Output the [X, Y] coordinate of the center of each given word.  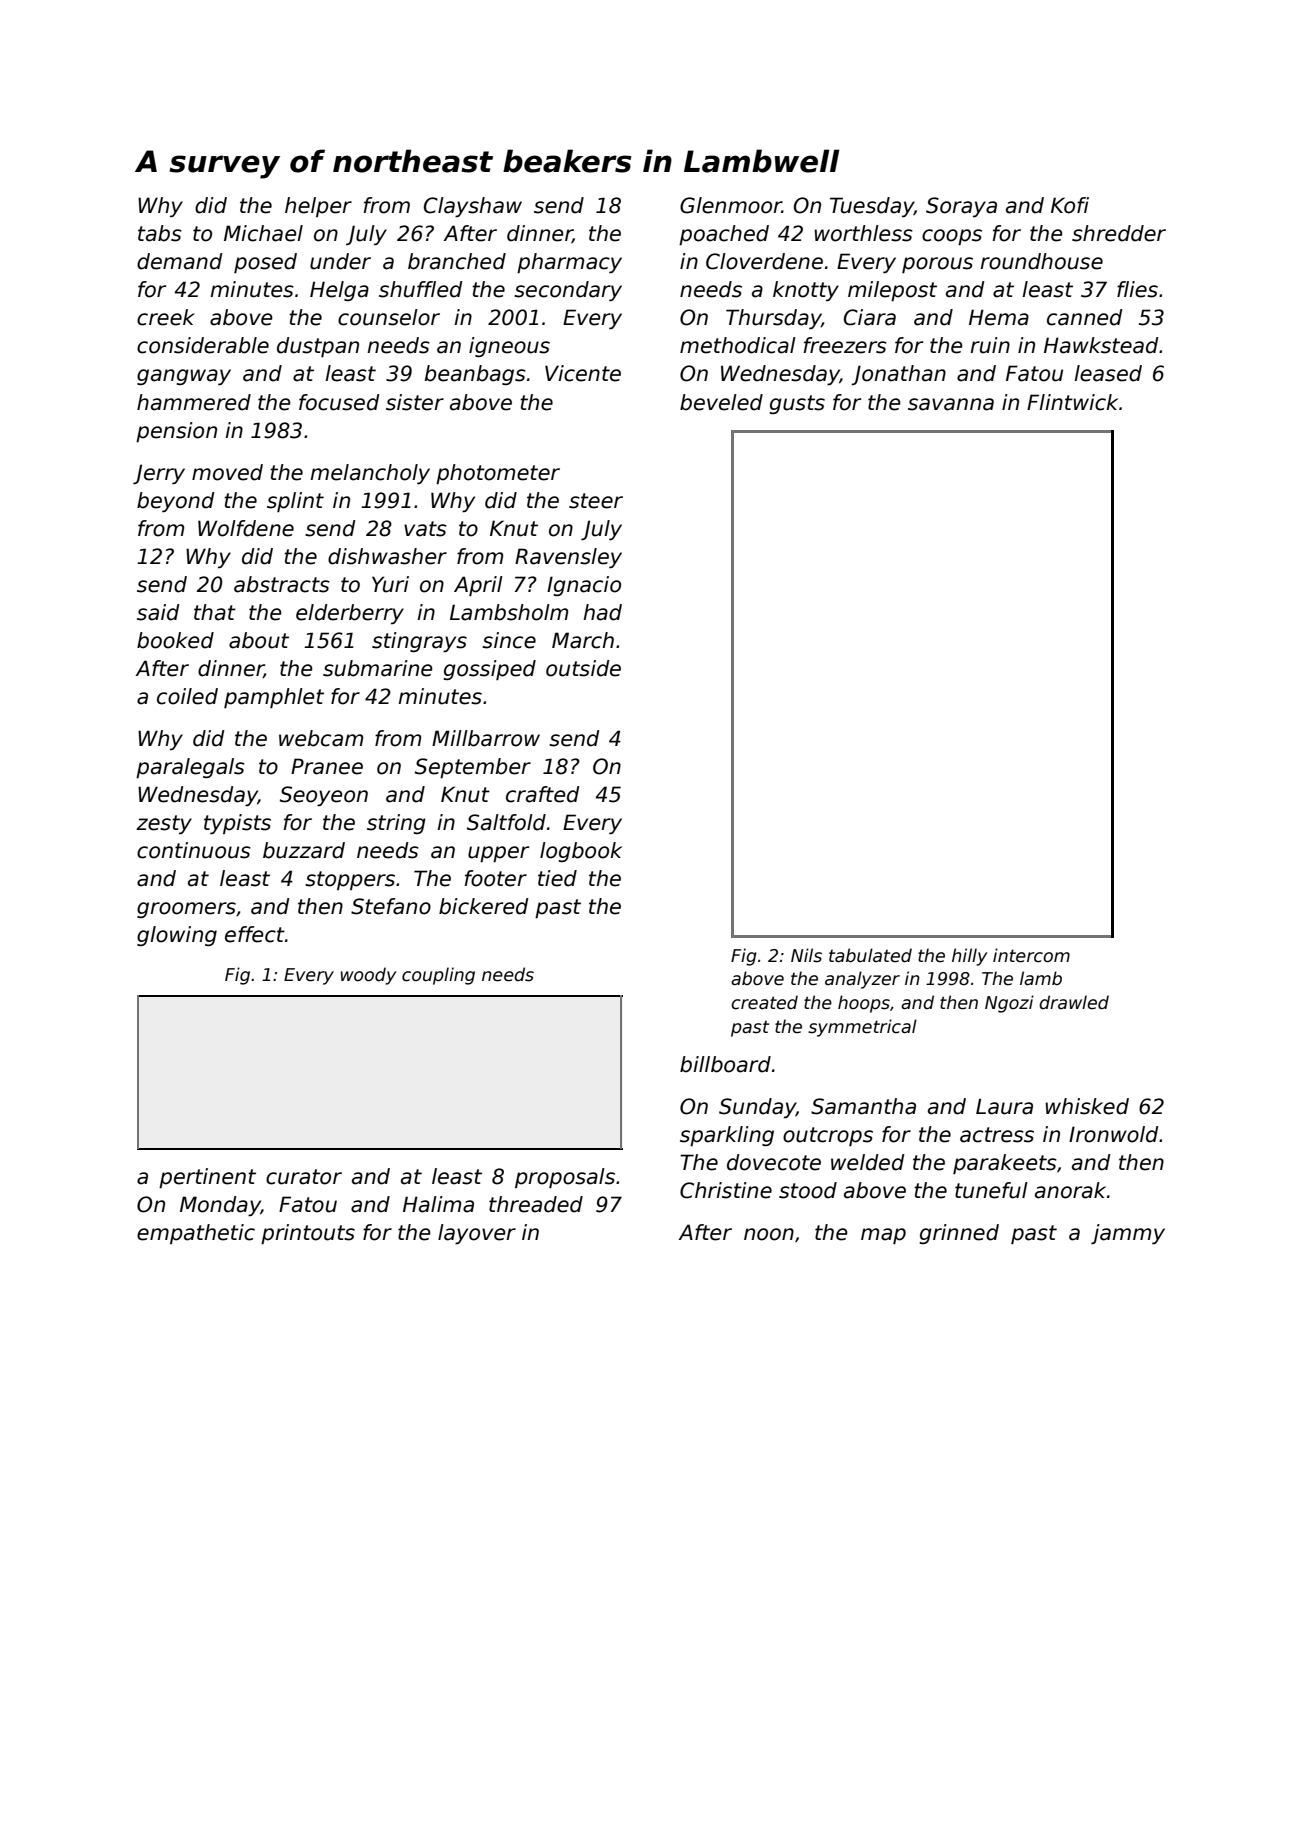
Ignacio [584, 586]
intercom [1031, 955]
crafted [543, 794]
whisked [1087, 1106]
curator [304, 1177]
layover [477, 1234]
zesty [164, 824]
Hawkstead [1101, 345]
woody [368, 976]
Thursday [773, 319]
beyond [176, 502]
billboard [725, 1064]
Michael [263, 233]
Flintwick [1072, 402]
